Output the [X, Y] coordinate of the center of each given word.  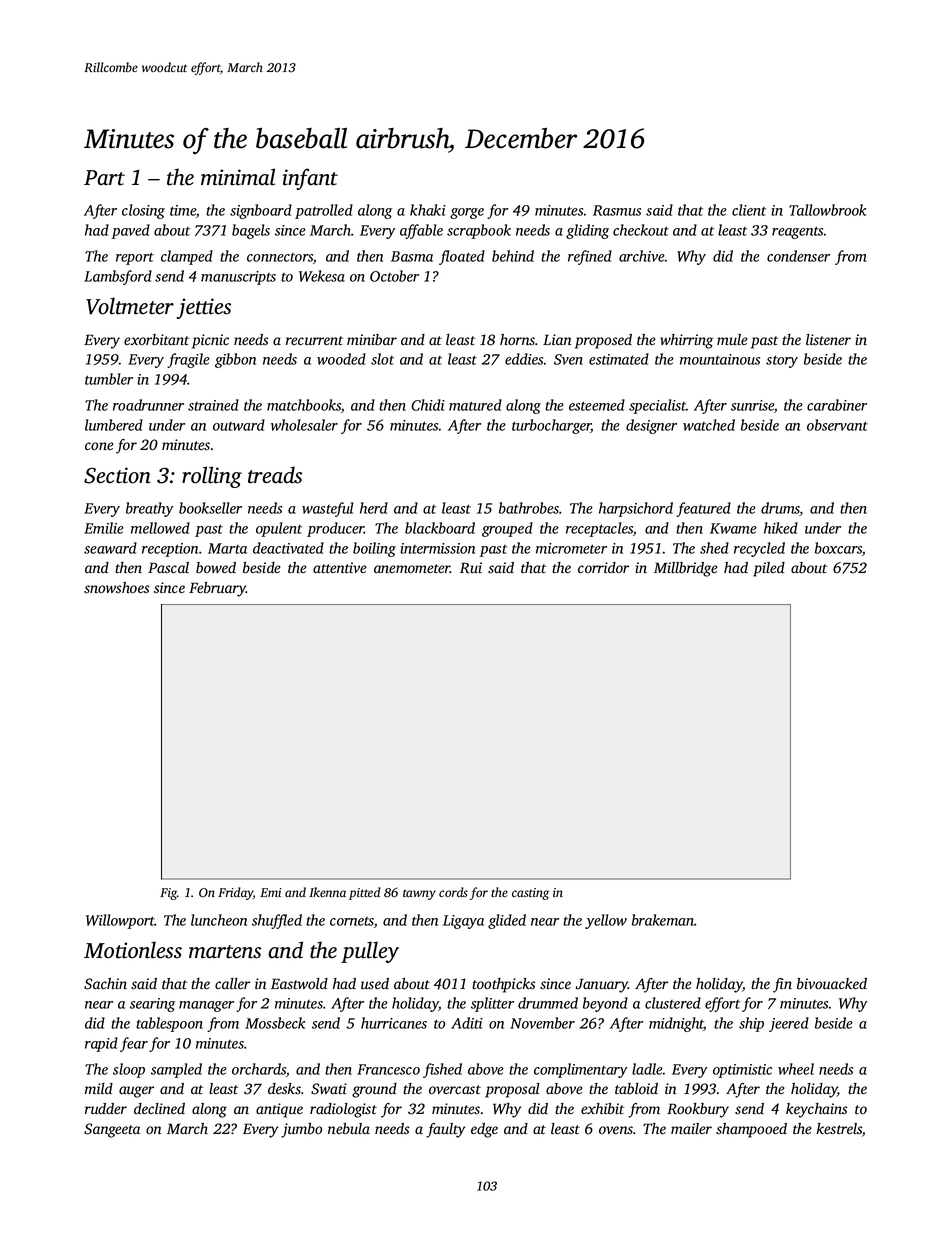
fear [134, 1044]
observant [837, 425]
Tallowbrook [827, 210]
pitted [365, 893]
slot [382, 359]
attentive [340, 567]
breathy [149, 509]
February [217, 589]
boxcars [838, 548]
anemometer [412, 569]
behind [513, 256]
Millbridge [686, 569]
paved [131, 231]
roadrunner [148, 405]
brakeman [663, 920]
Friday [235, 893]
